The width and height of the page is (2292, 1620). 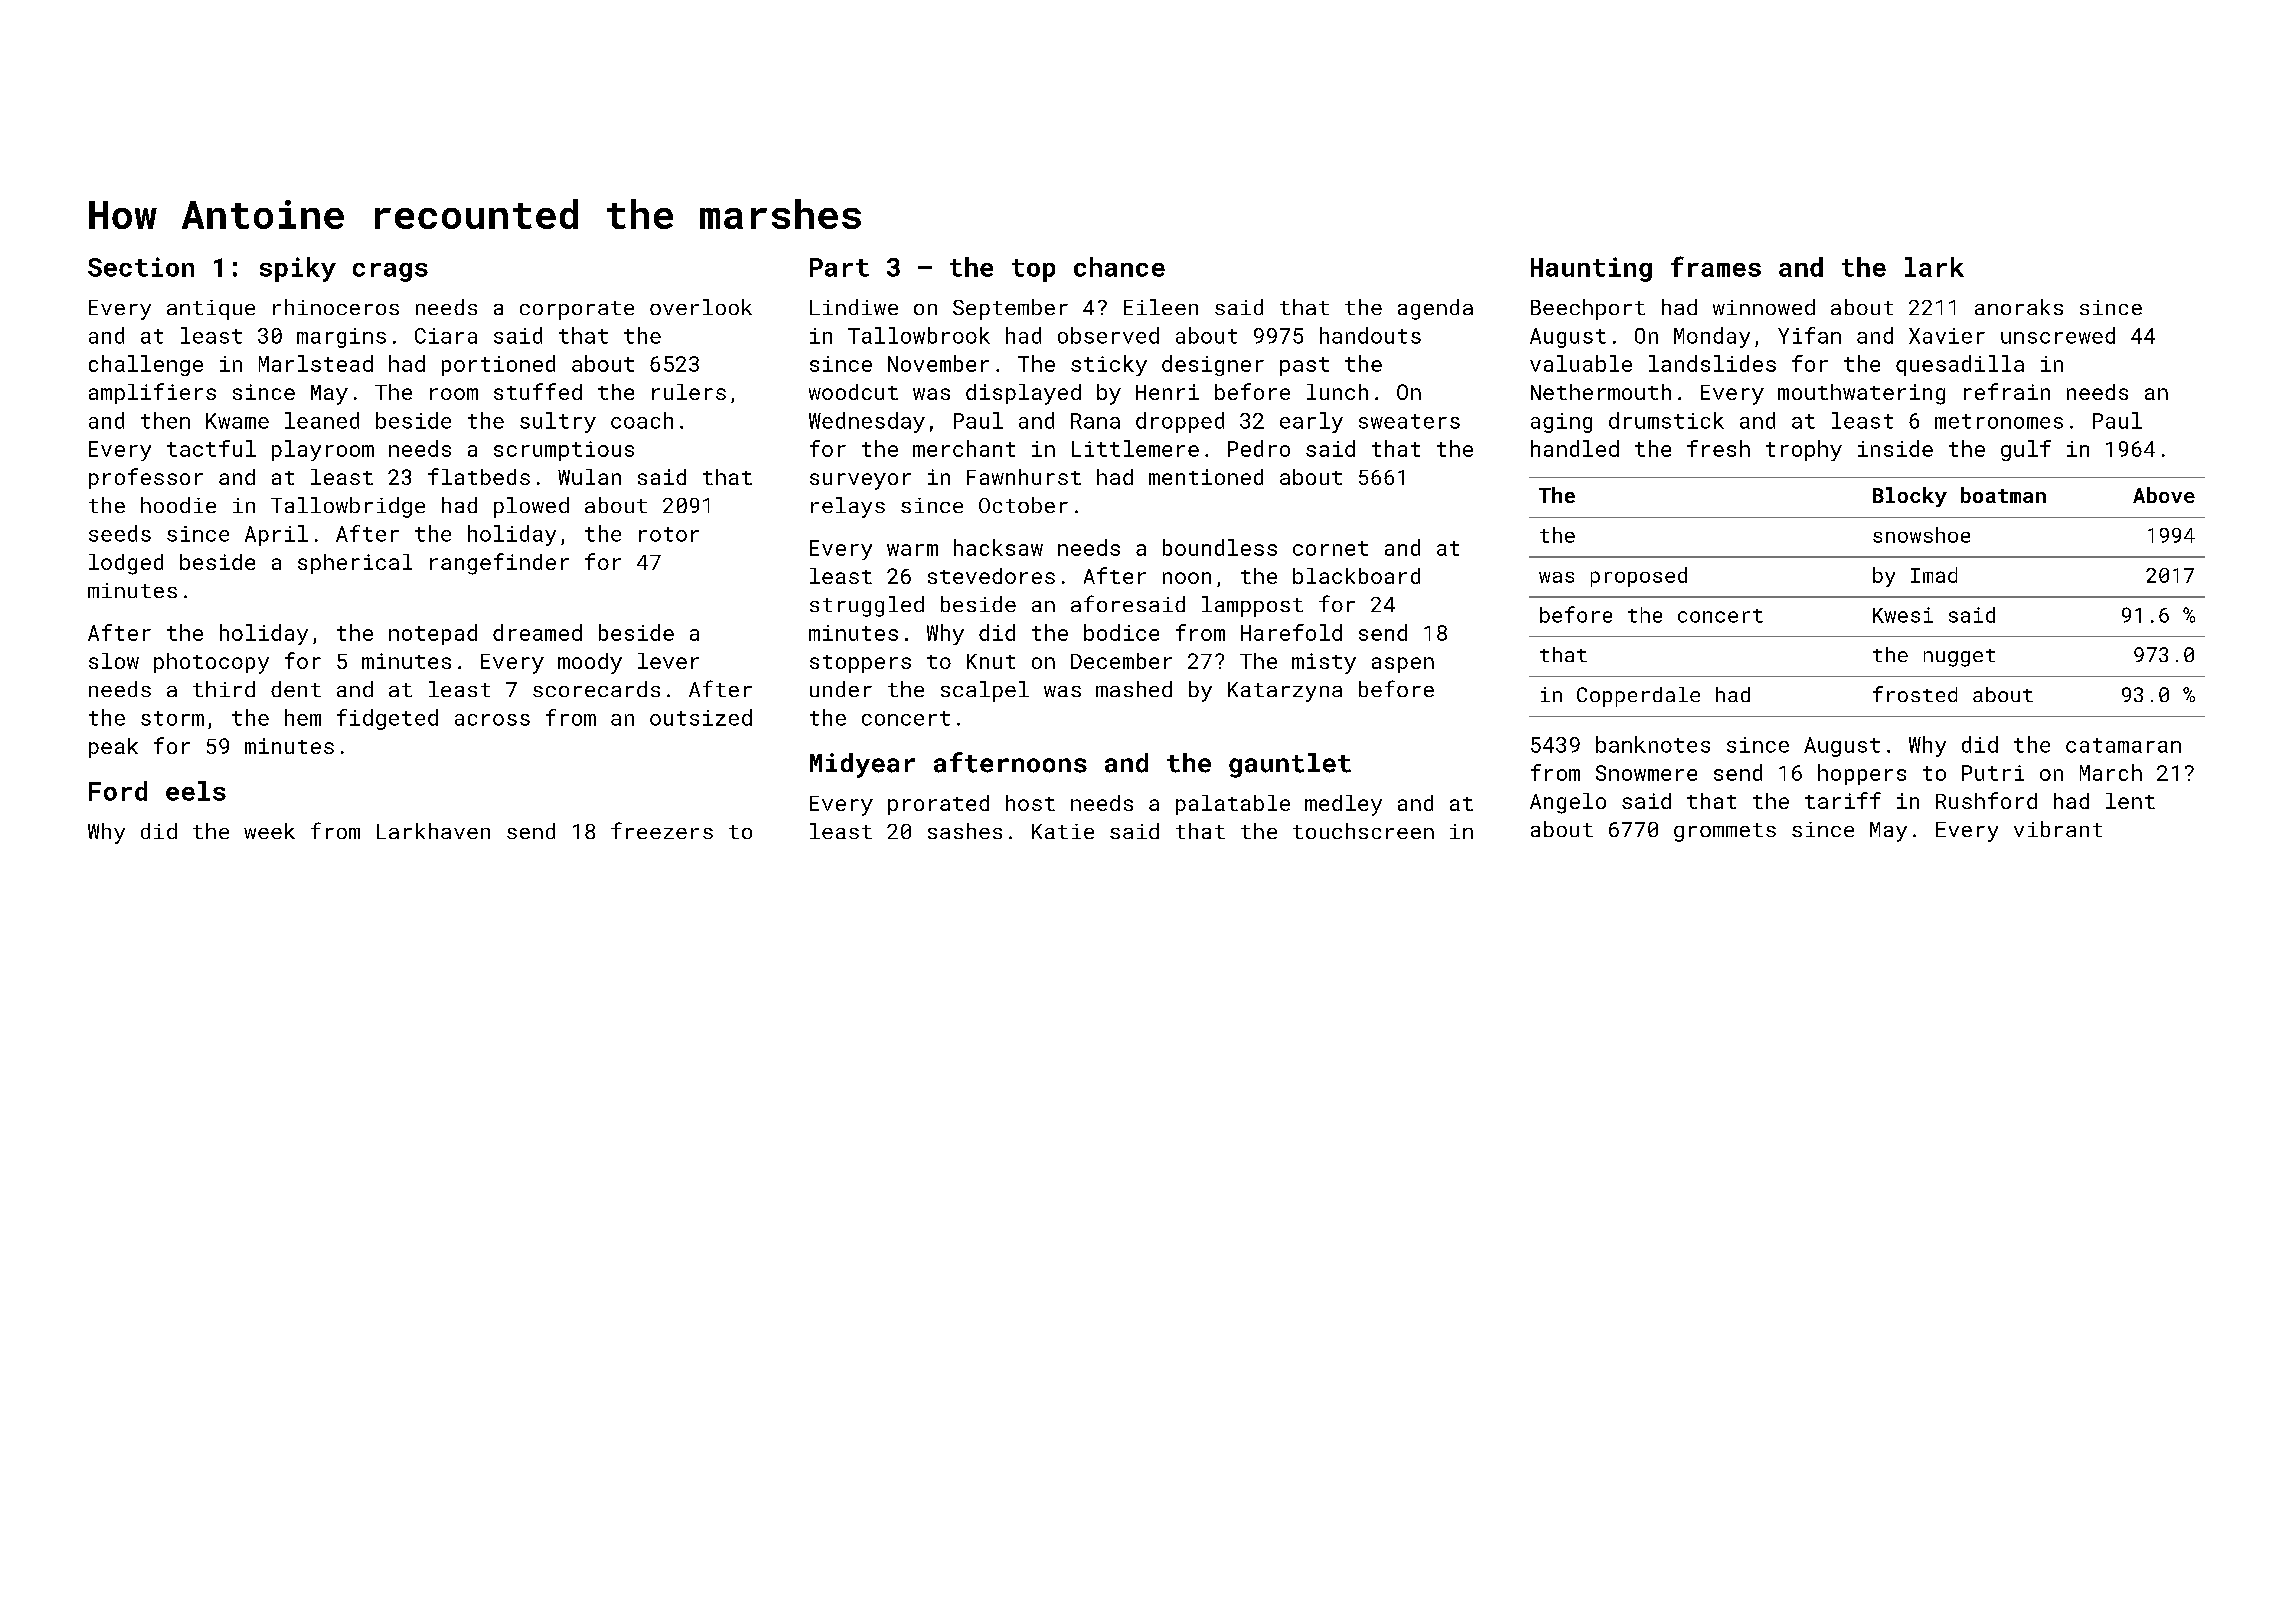 I want to click on snowshoe, so click(x=1921, y=535).
